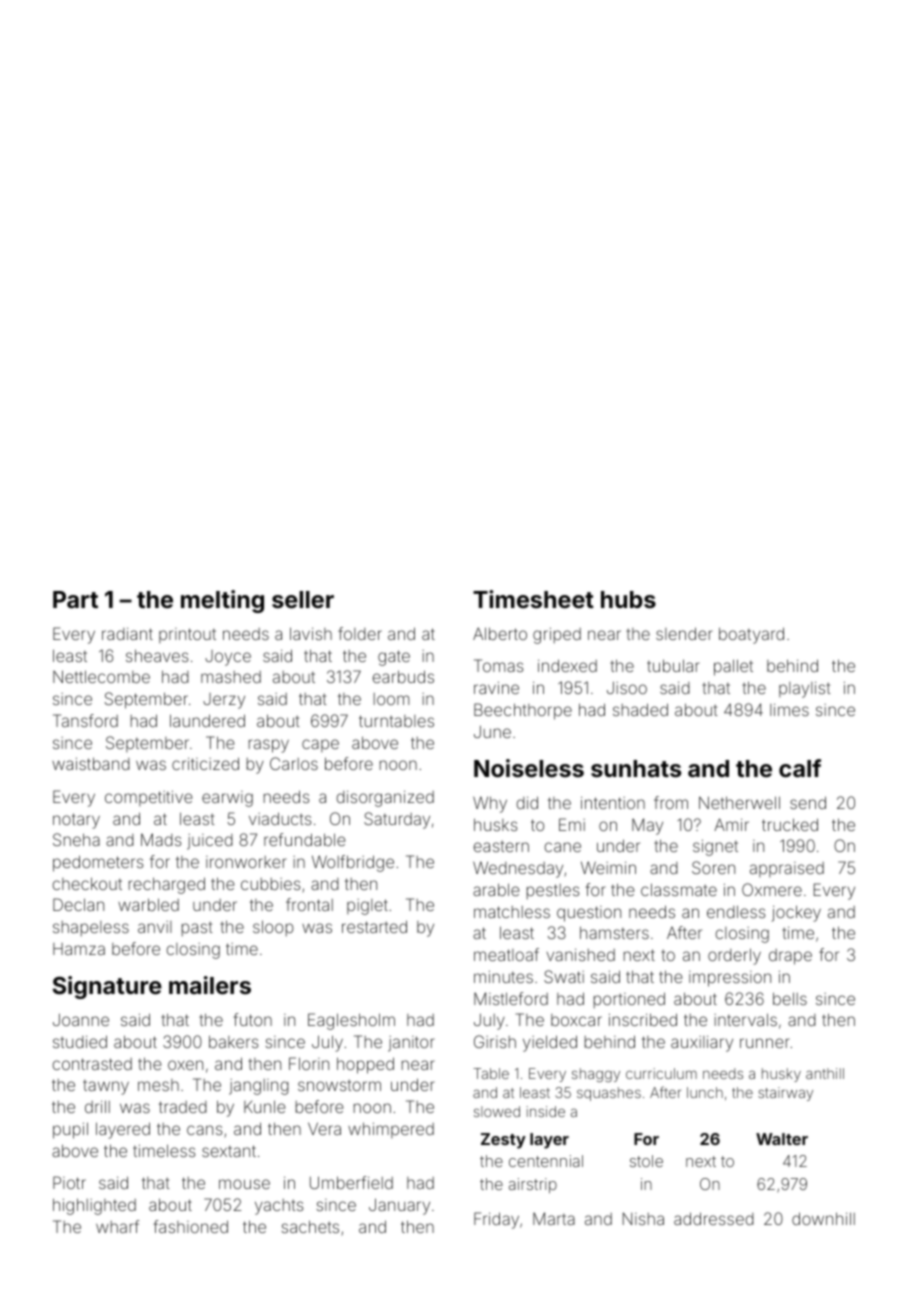 The width and height of the screenshot is (908, 1316). What do you see at coordinates (739, 802) in the screenshot?
I see `Netherwell` at bounding box center [739, 802].
